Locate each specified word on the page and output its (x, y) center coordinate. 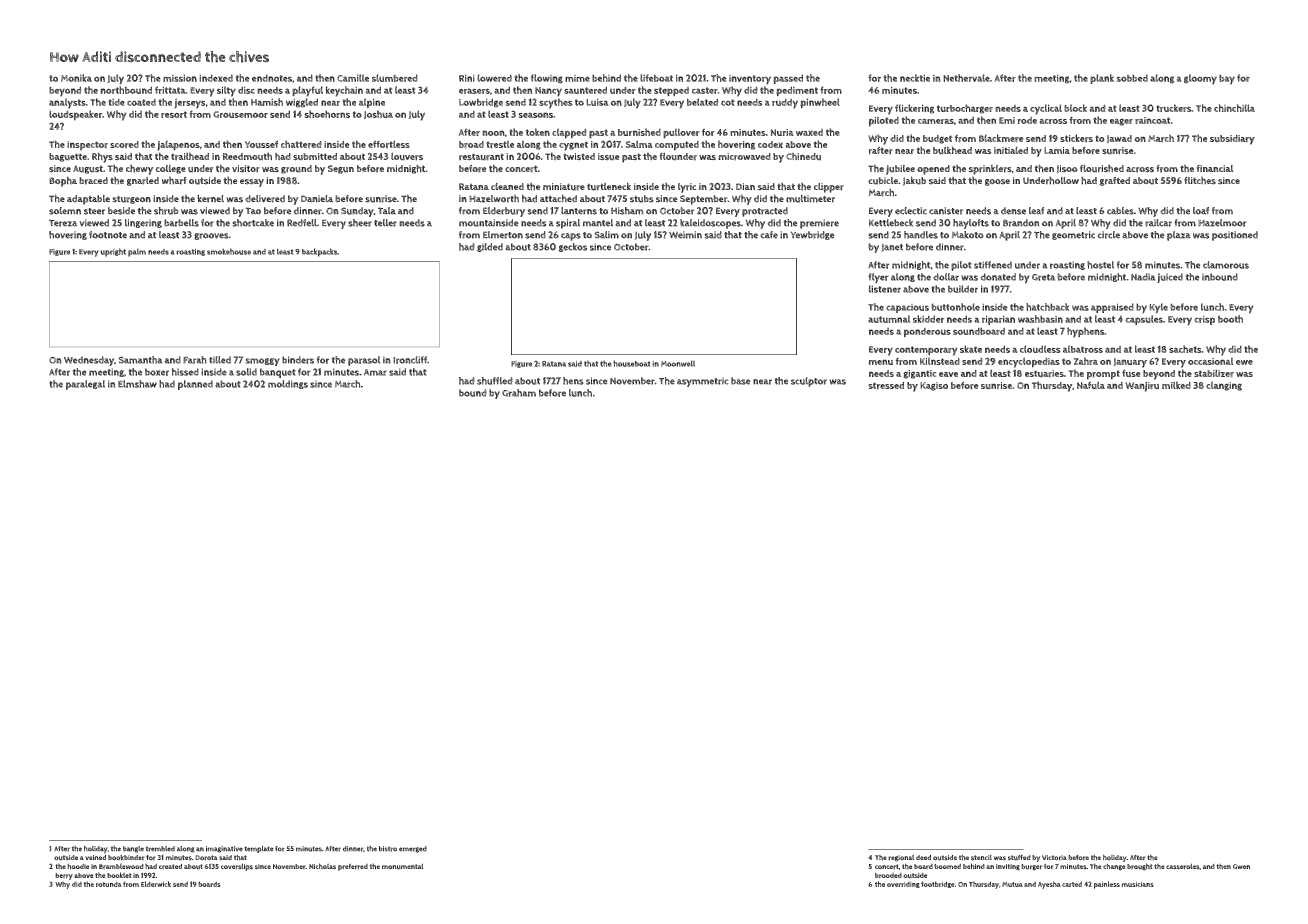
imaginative (224, 849)
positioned (1235, 236)
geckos (573, 247)
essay (252, 183)
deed (923, 857)
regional (901, 858)
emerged (413, 849)
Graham (519, 393)
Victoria (1054, 858)
